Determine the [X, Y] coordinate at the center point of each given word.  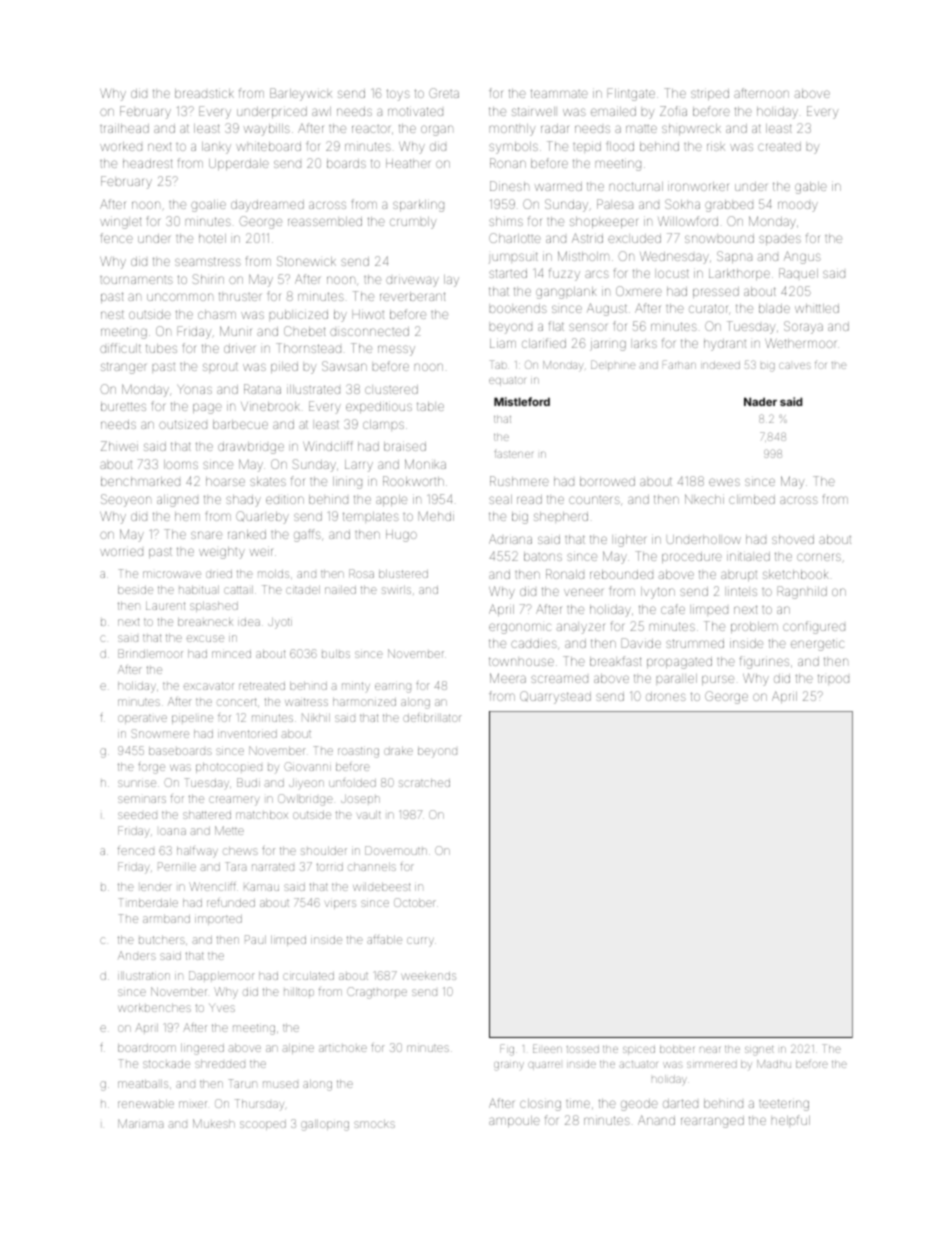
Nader [760, 401]
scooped [263, 1125]
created [779, 146]
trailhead [124, 128]
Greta [444, 93]
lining [347, 482]
